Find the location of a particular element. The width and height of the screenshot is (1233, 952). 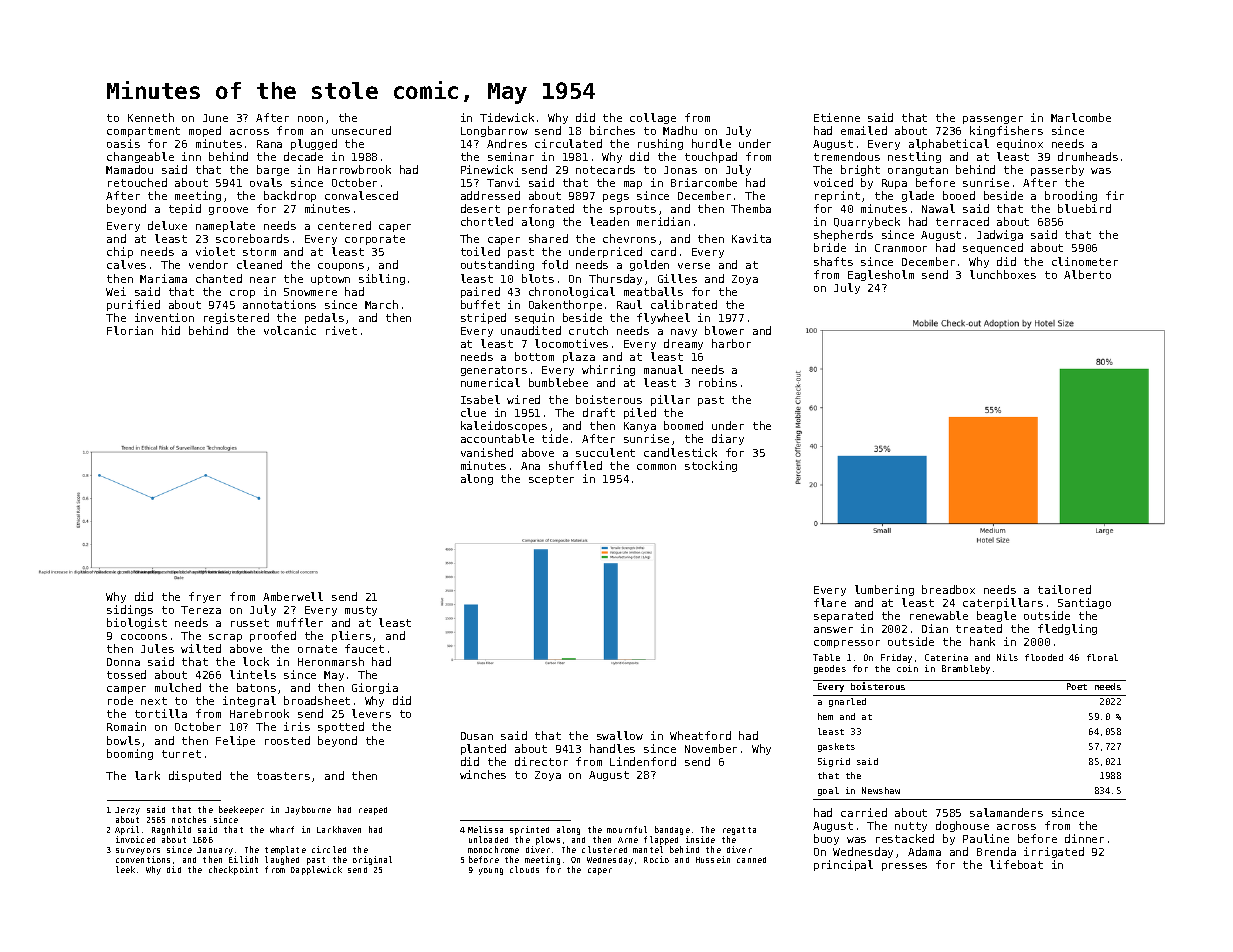

handles is located at coordinates (612, 748).
